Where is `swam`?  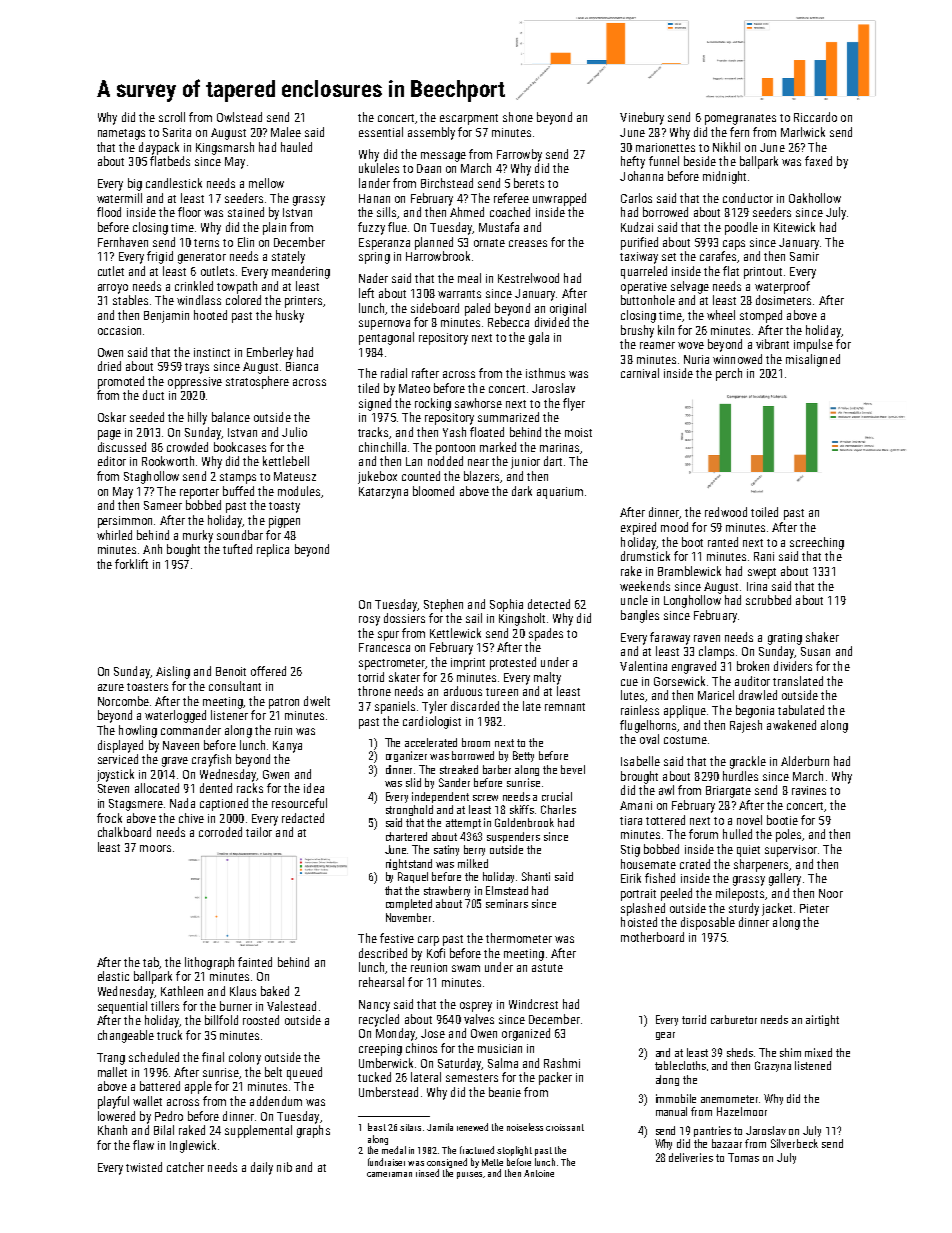 swam is located at coordinates (466, 968).
